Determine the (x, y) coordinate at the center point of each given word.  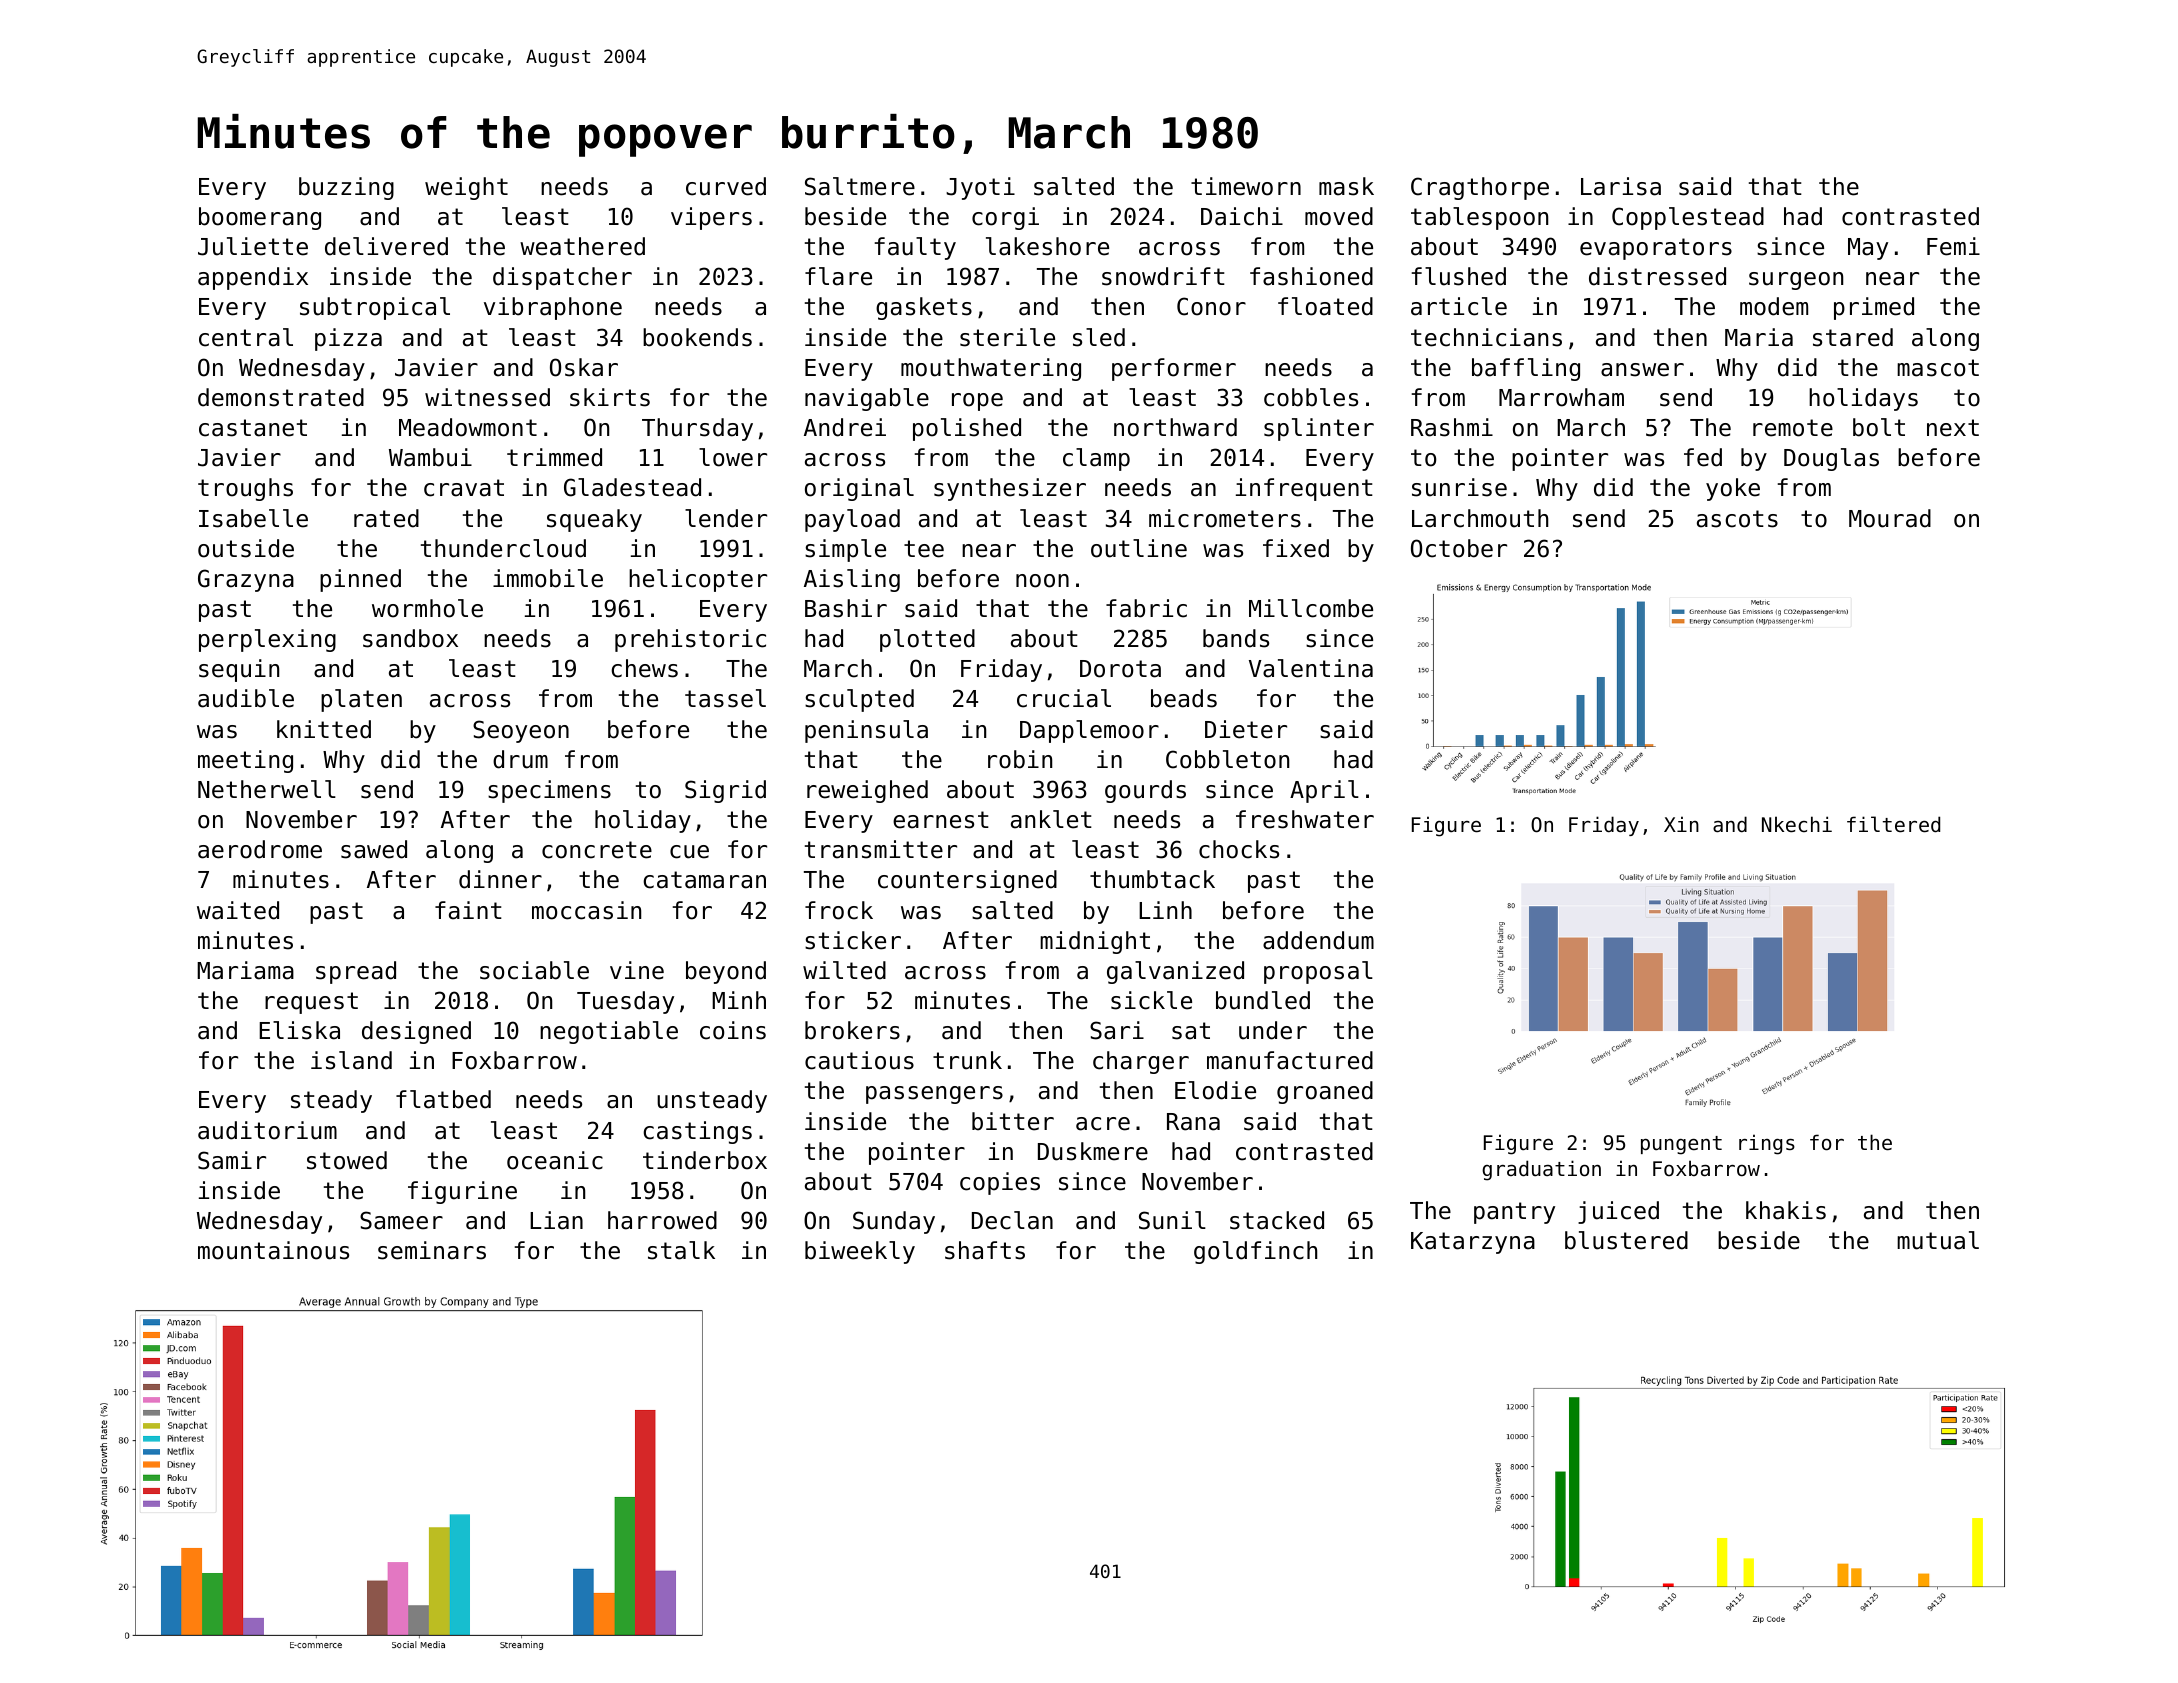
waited (238, 910)
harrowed (662, 1220)
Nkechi (1797, 824)
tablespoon (1479, 218)
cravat (464, 488)
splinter (1319, 429)
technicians (1486, 337)
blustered (1626, 1240)
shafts (985, 1250)
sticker (853, 940)
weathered (582, 246)
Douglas (1831, 459)
